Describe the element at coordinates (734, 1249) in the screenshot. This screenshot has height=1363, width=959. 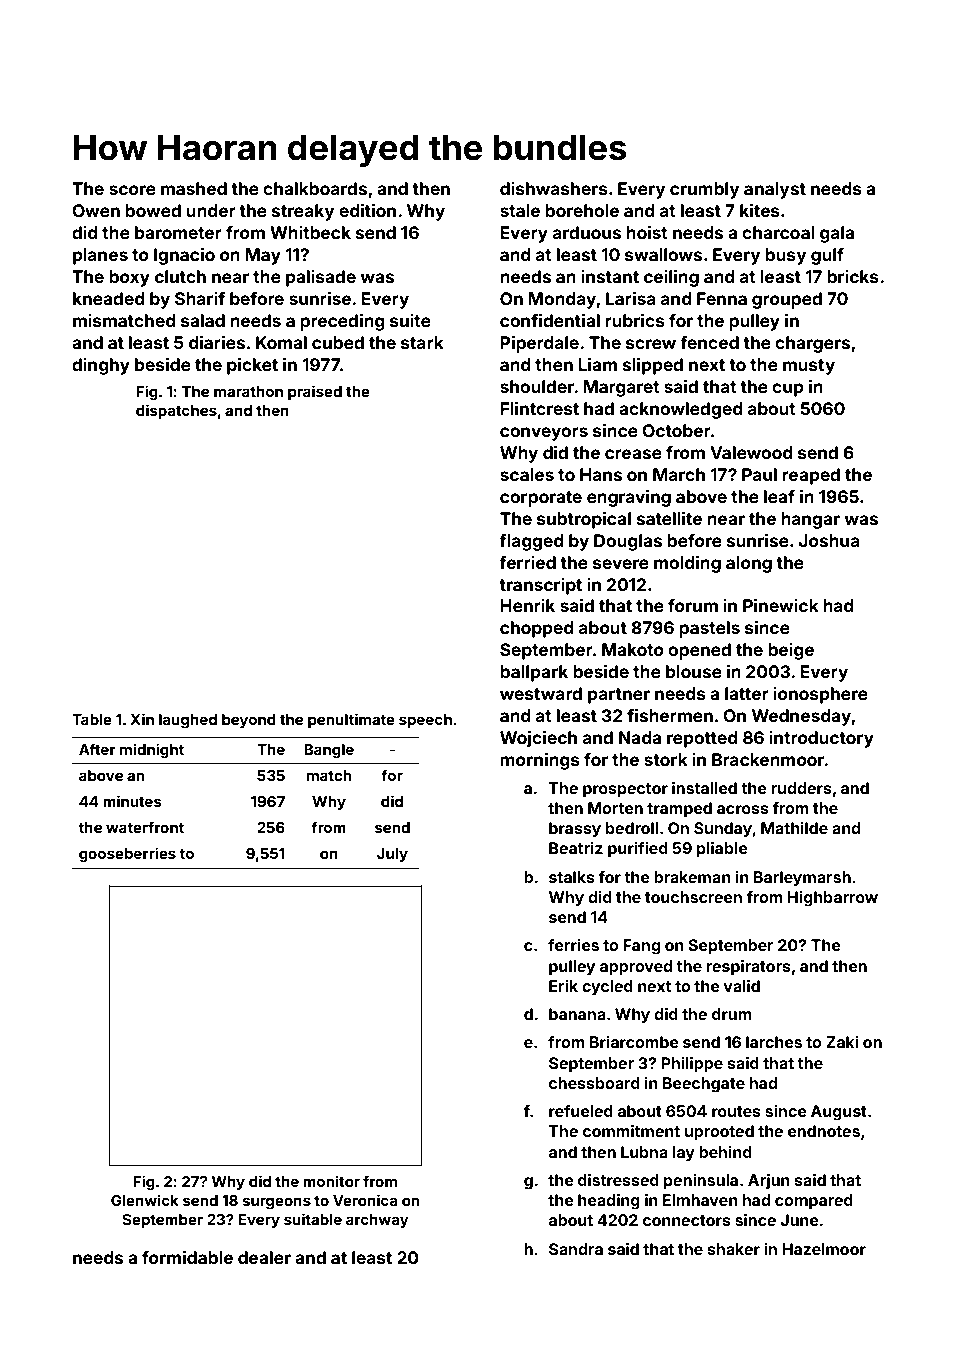
I see `shaker` at that location.
